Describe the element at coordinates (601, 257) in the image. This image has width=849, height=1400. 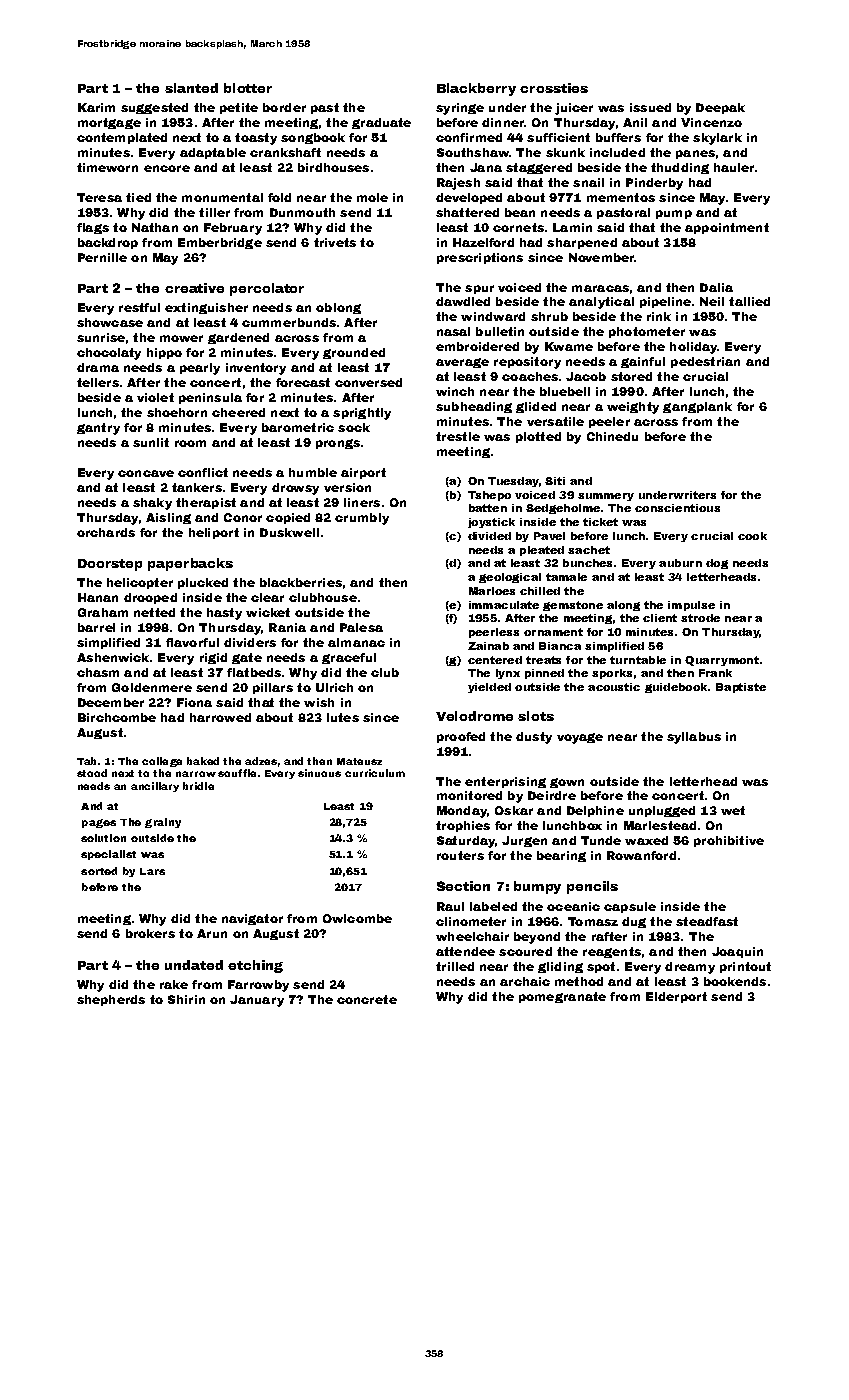
I see `November` at that location.
